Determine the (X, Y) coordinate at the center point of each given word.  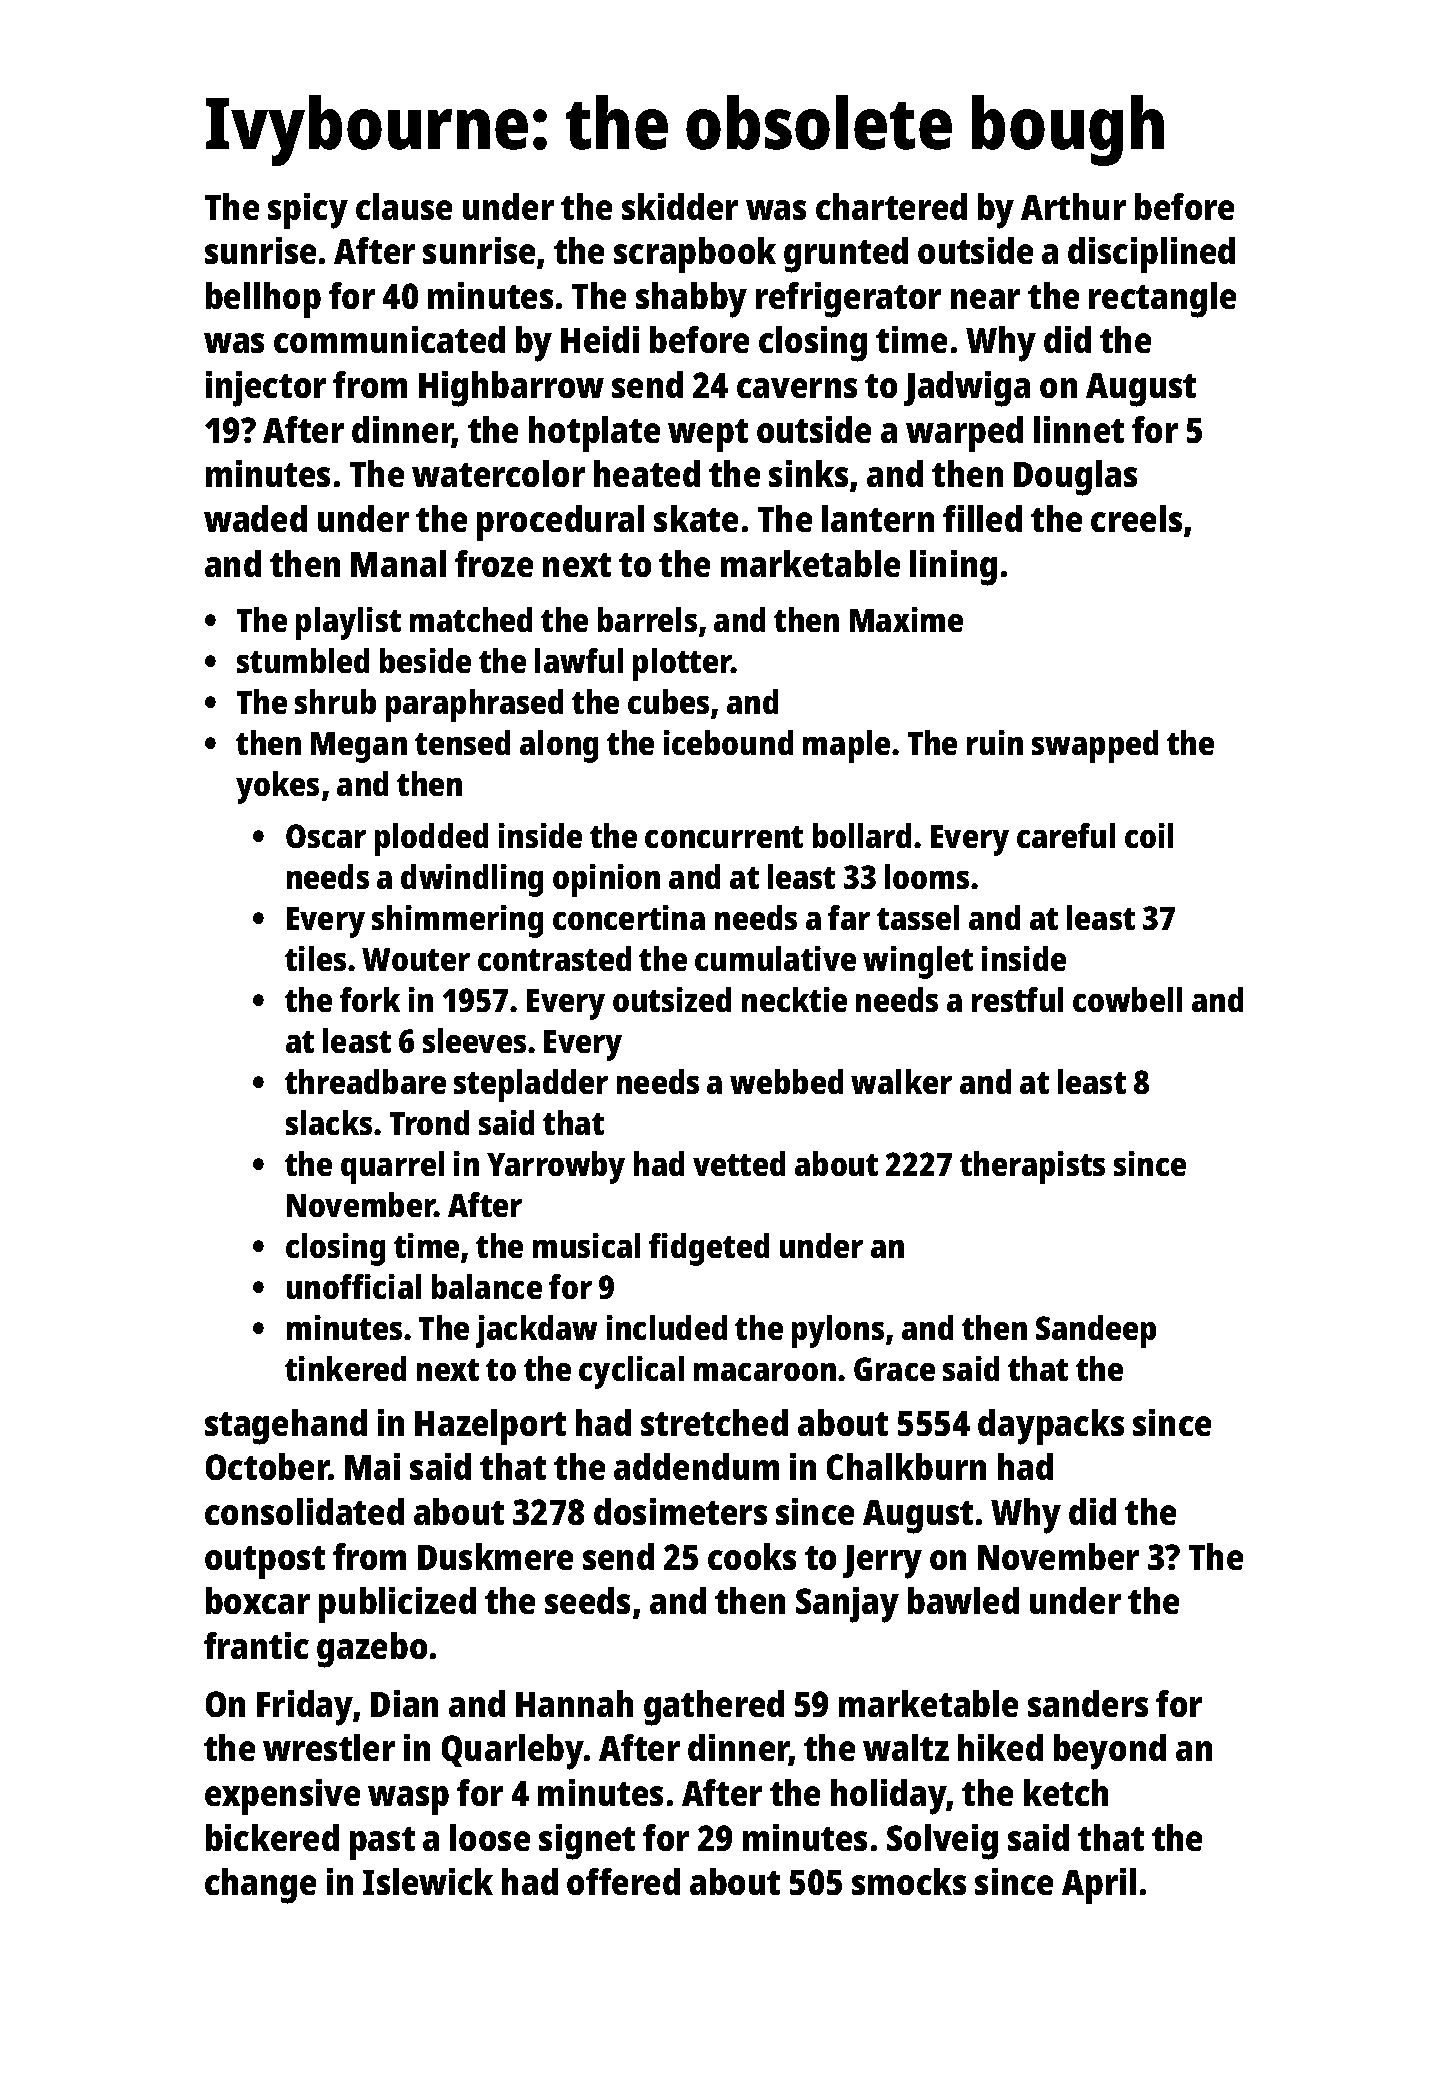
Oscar (326, 836)
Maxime (906, 619)
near (985, 299)
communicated (389, 339)
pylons (838, 1331)
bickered (272, 1837)
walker (901, 1081)
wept (708, 435)
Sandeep (1096, 1331)
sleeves (474, 1040)
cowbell (1127, 999)
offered (623, 1881)
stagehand (286, 1427)
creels (1136, 518)
